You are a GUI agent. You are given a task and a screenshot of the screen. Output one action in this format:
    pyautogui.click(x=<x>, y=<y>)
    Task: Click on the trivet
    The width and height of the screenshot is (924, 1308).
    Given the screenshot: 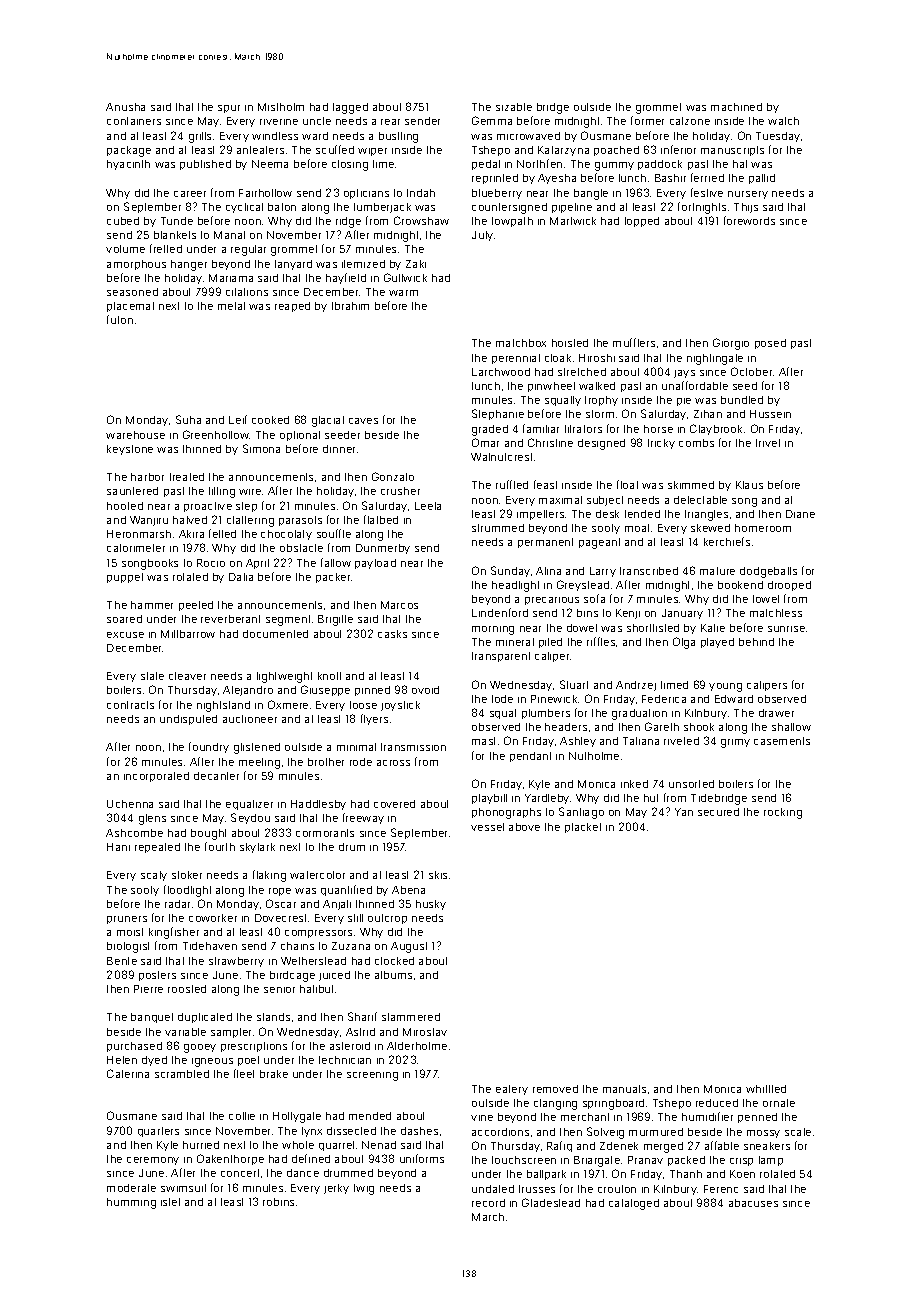 What is the action you would take?
    pyautogui.click(x=768, y=443)
